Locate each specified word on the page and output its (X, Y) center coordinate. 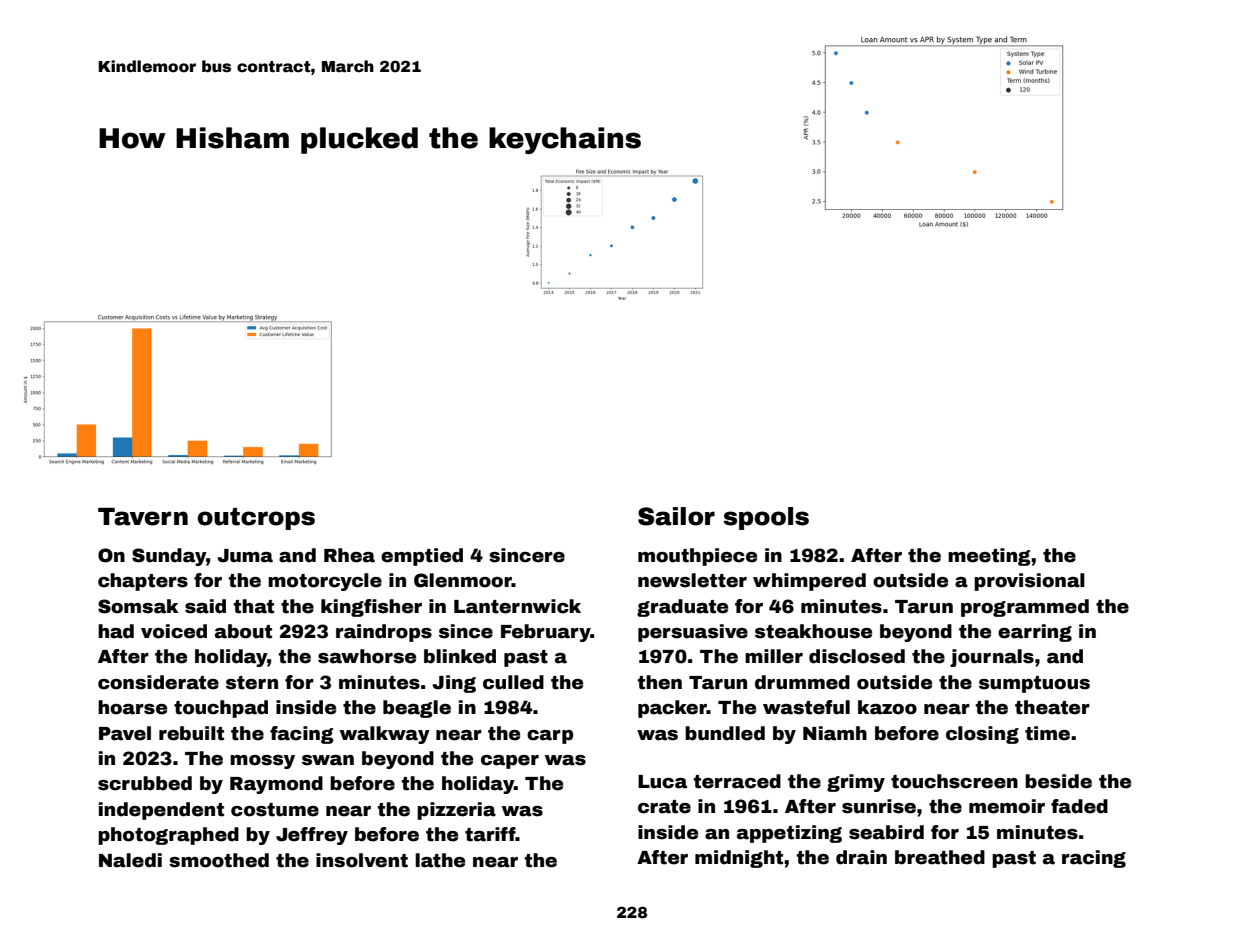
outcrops (256, 519)
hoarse (132, 707)
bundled (725, 733)
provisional (1029, 582)
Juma (245, 556)
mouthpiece (697, 557)
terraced (737, 781)
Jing (454, 684)
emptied (422, 557)
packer (672, 709)
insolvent (362, 860)
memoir (1007, 806)
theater (1052, 707)
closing (982, 735)
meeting (989, 557)
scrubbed (145, 783)
